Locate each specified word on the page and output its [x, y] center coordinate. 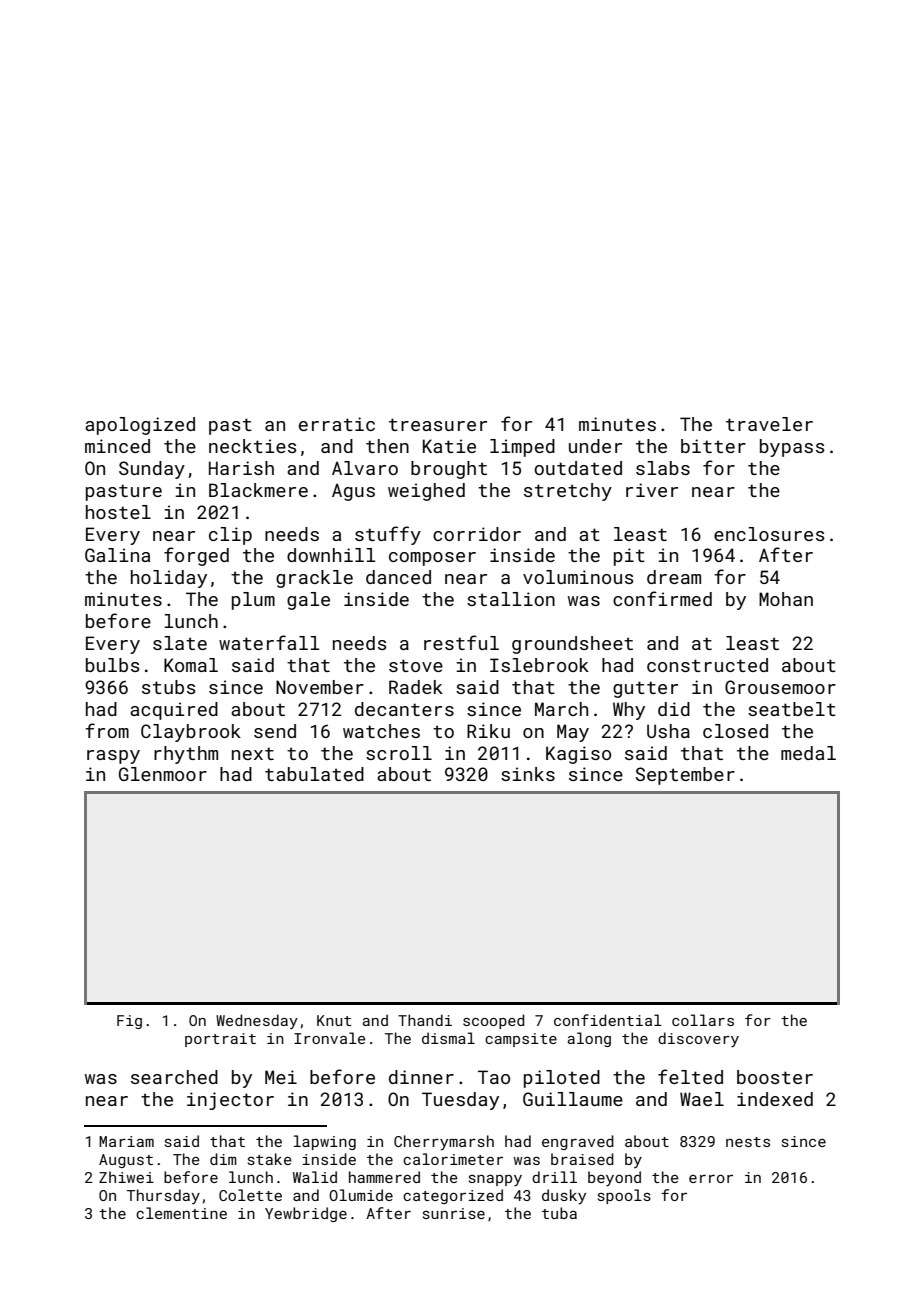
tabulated [314, 774]
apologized [140, 426]
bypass [792, 448]
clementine [181, 1213]
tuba [559, 1213]
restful [461, 642]
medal [808, 753]
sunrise [454, 1213]
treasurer [438, 424]
